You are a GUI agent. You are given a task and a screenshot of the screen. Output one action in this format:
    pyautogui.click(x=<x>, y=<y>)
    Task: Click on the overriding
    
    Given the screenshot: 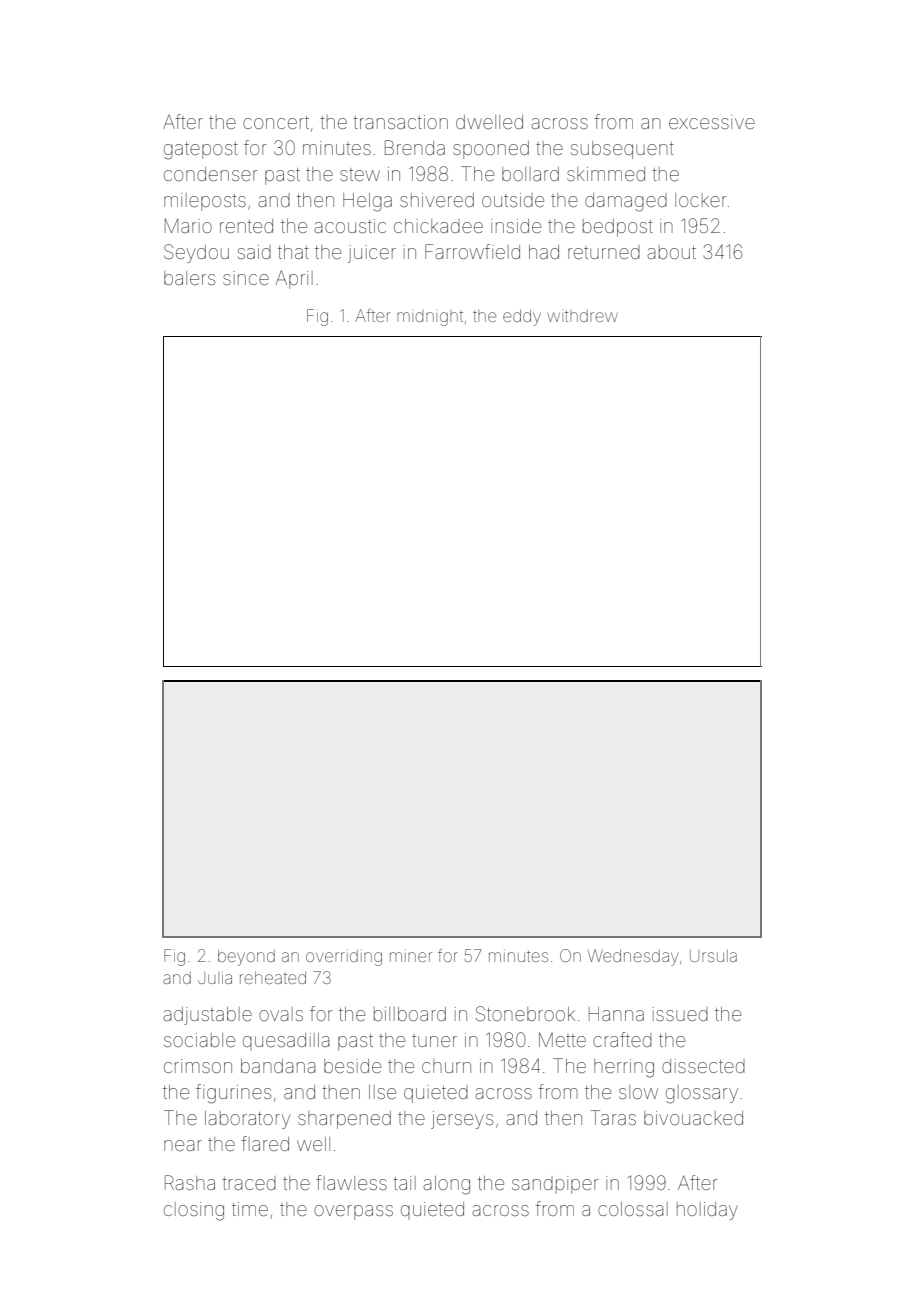 What is the action you would take?
    pyautogui.click(x=344, y=958)
